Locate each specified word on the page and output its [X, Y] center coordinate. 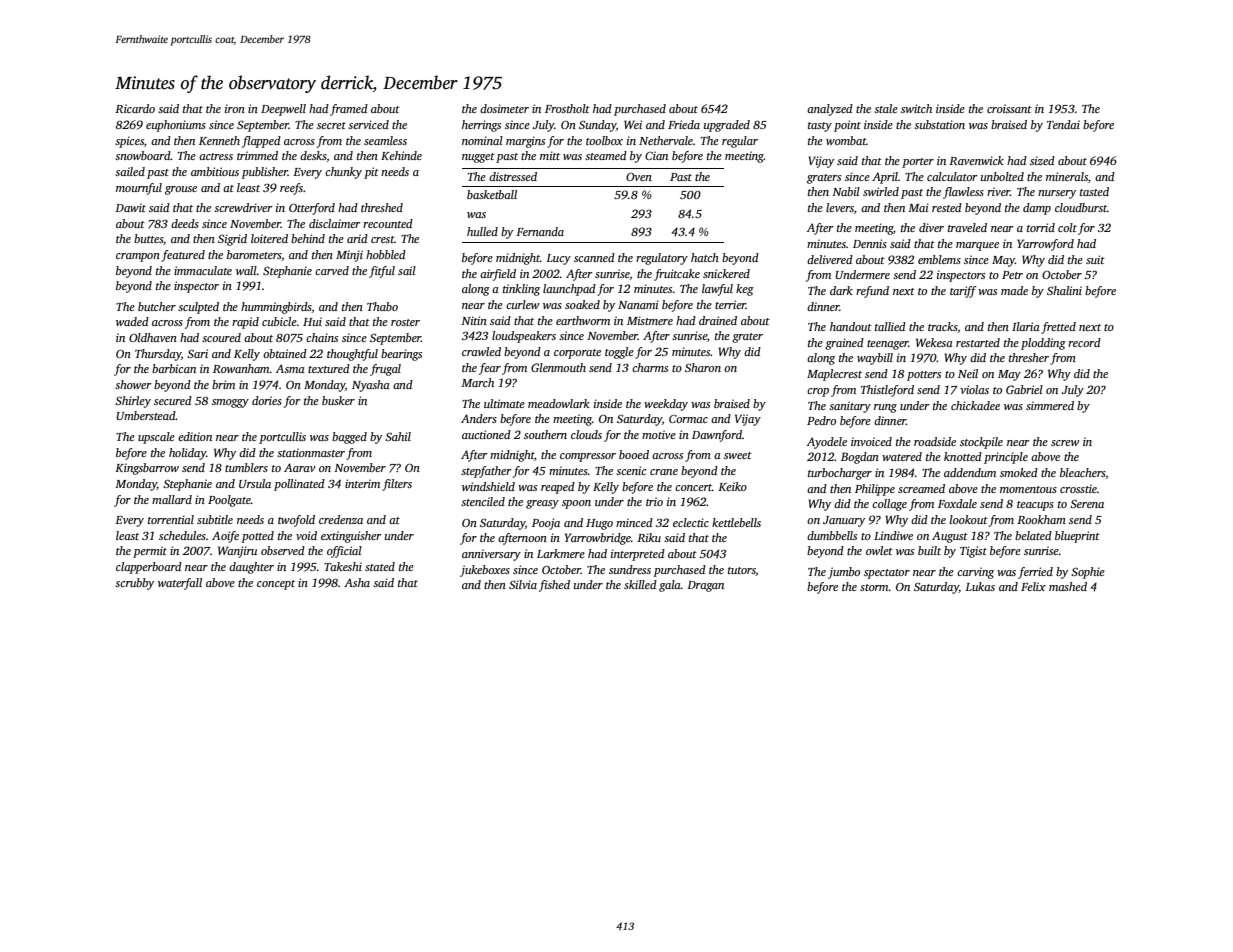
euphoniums [176, 126]
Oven [639, 177]
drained [718, 320]
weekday [666, 405]
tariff [963, 292]
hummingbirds [276, 308]
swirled [881, 191]
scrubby [134, 584]
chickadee [975, 405]
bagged [349, 438]
